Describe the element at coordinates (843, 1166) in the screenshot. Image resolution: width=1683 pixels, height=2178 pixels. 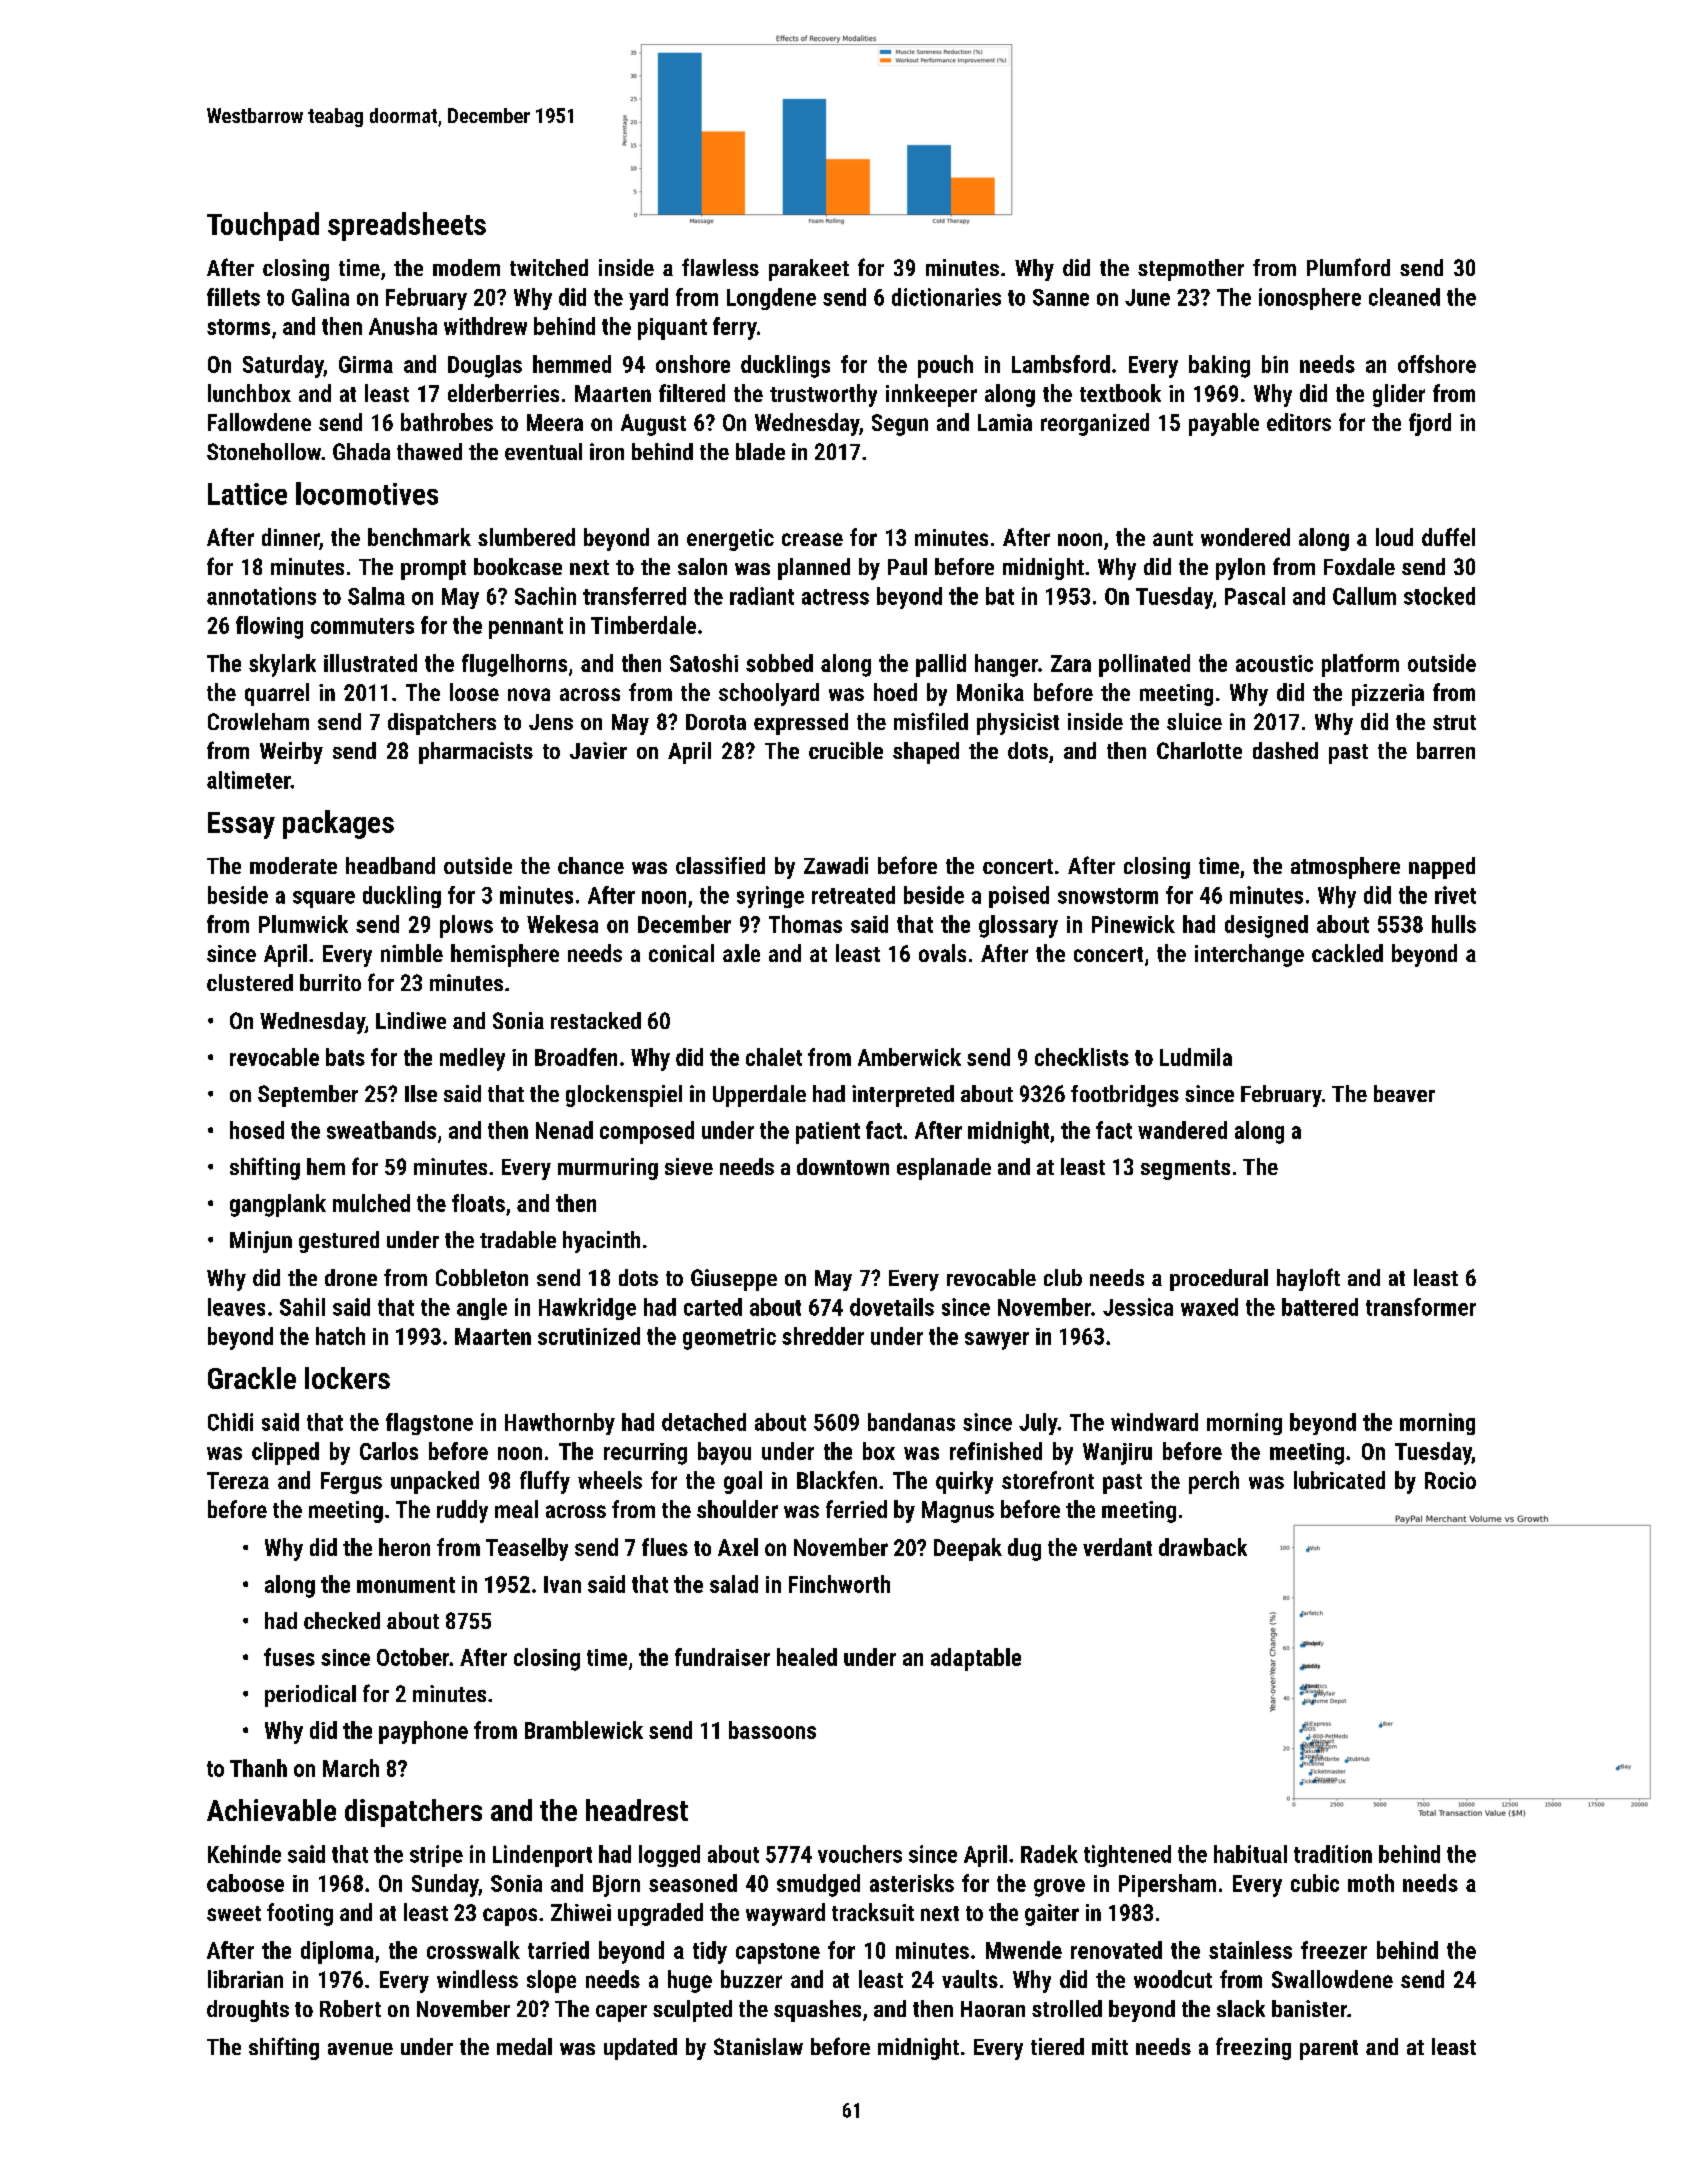
I see `downtown` at that location.
